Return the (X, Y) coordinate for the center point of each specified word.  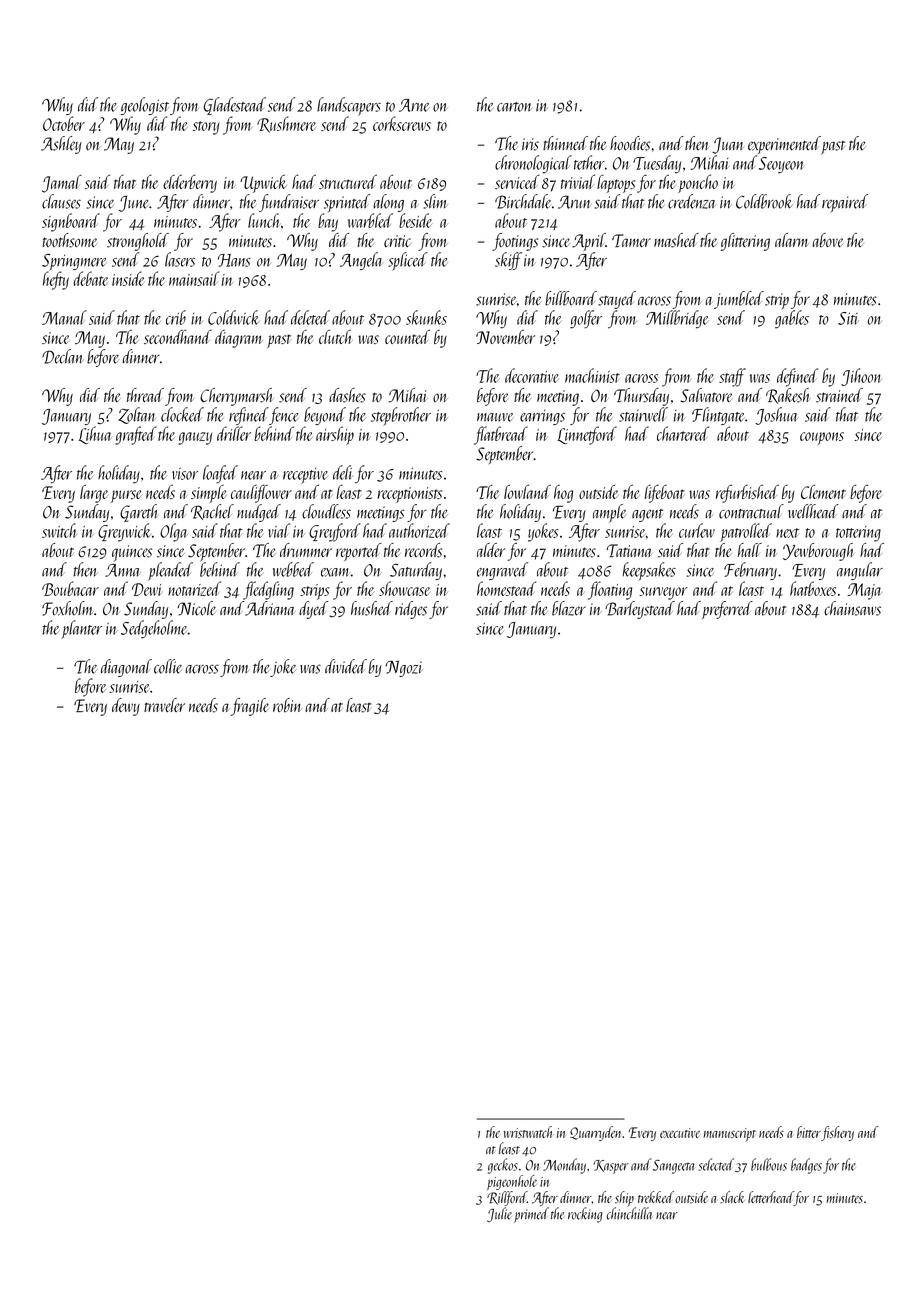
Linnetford (587, 435)
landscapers (349, 106)
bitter (809, 1132)
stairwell (643, 414)
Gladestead (235, 106)
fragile (250, 707)
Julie (499, 1214)
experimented (784, 145)
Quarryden (595, 1133)
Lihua (95, 435)
